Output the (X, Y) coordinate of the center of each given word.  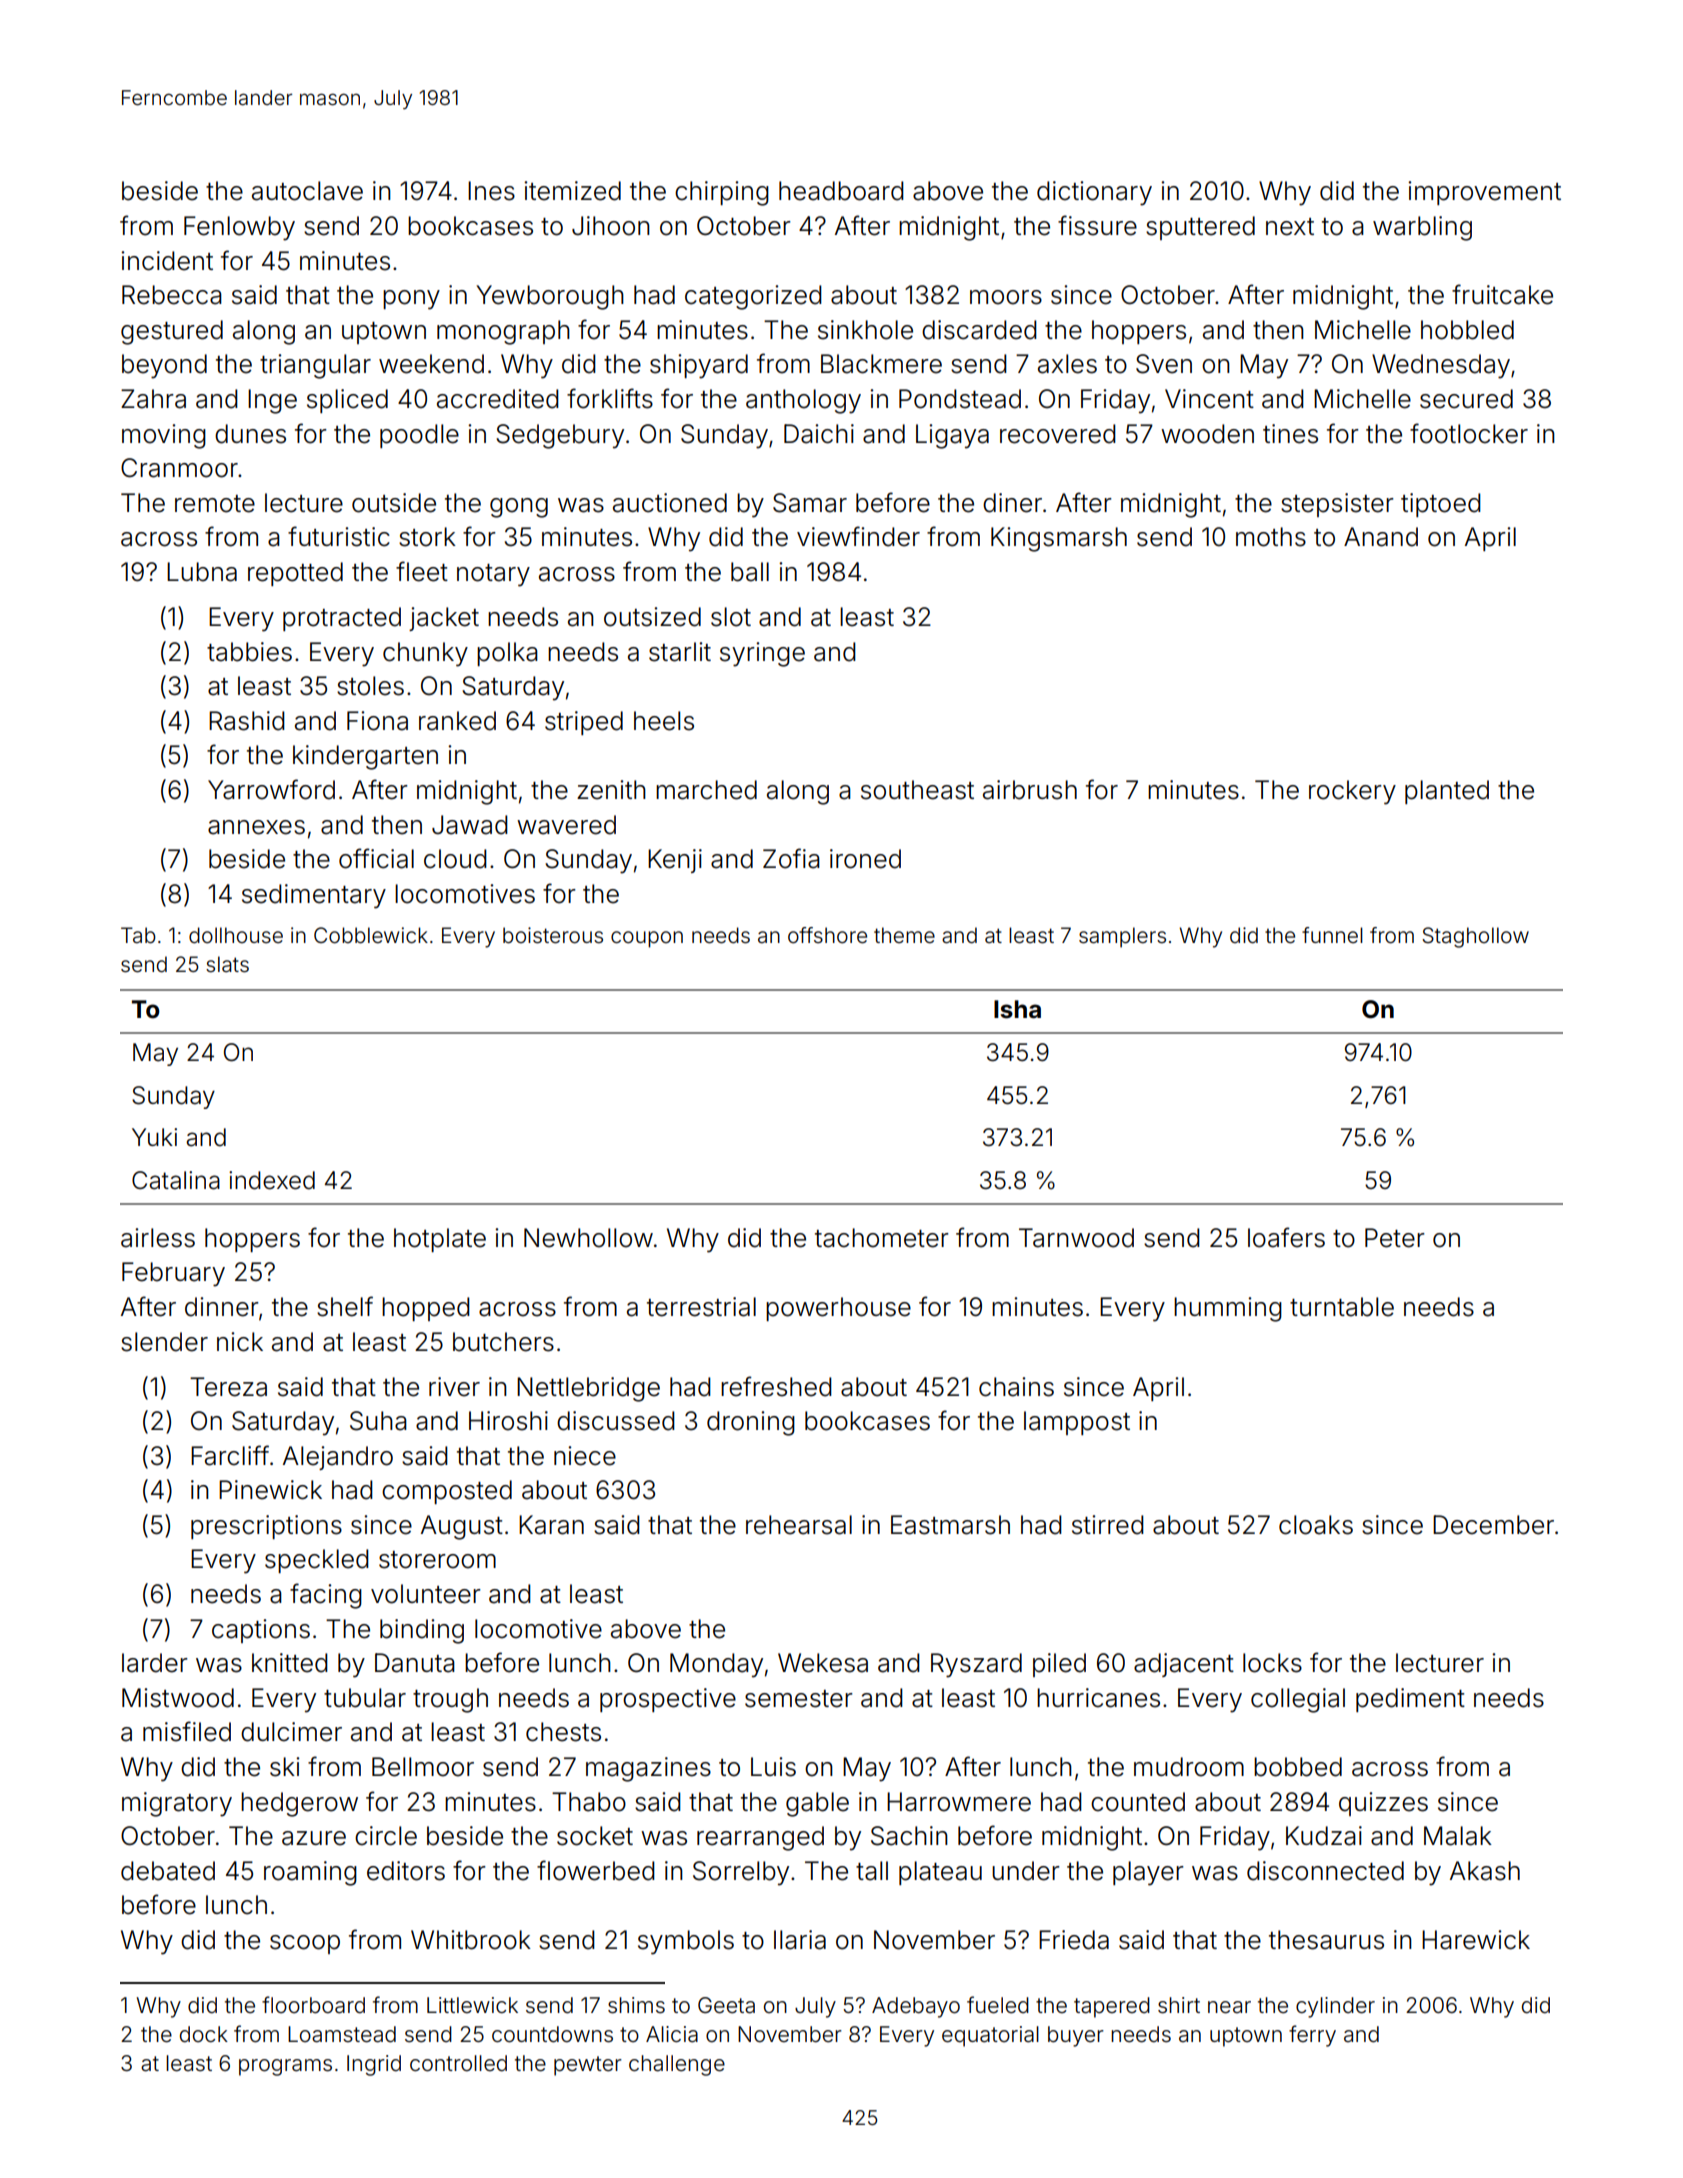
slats (227, 964)
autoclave (307, 191)
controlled (458, 2063)
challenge (677, 2065)
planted (1447, 792)
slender (164, 1342)
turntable (1342, 1307)
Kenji (675, 861)
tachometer (882, 1238)
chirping (722, 193)
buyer (1076, 2036)
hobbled (1467, 330)
